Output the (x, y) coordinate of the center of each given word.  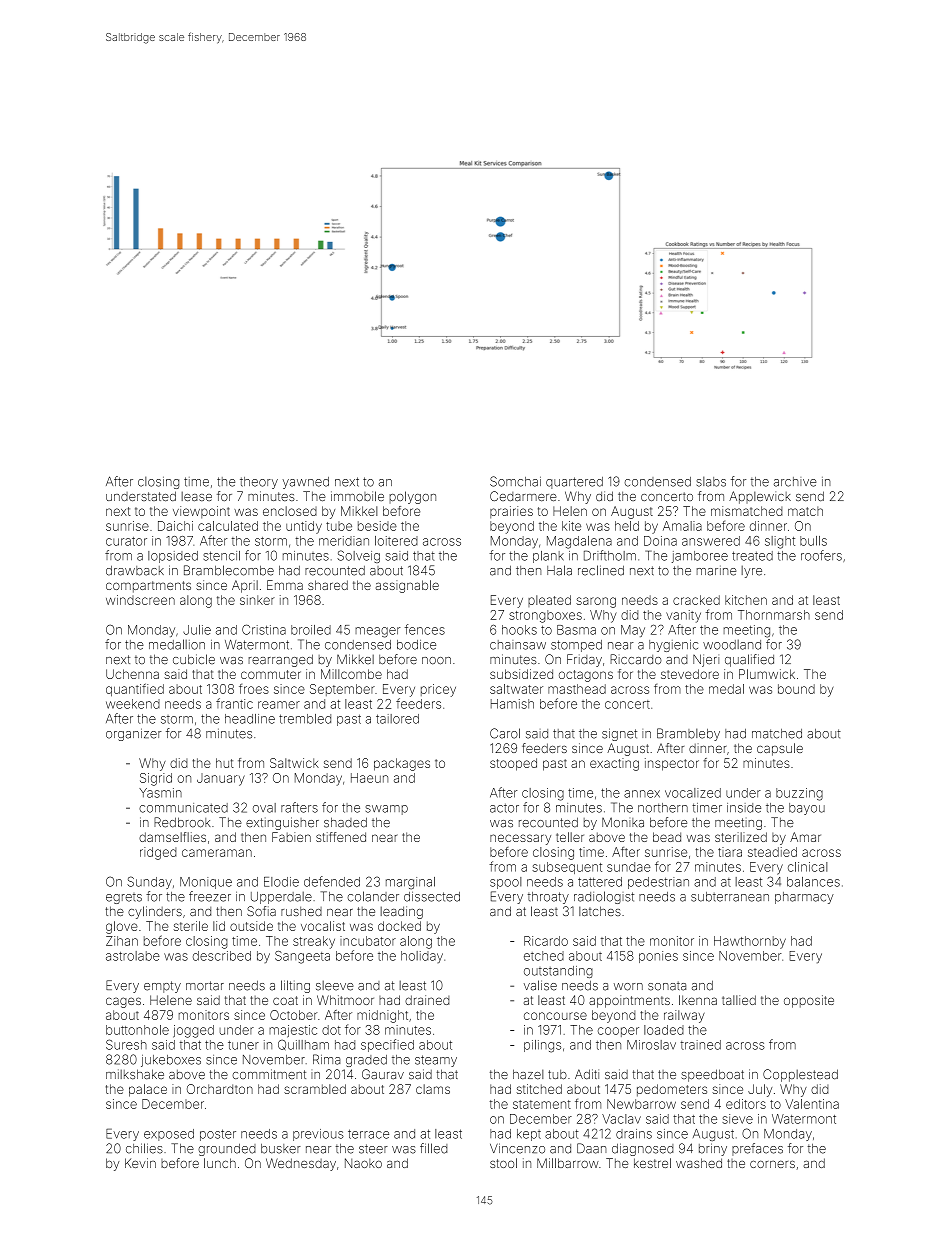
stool (503, 1163)
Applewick (760, 497)
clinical (808, 867)
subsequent (567, 868)
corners (772, 1164)
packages (402, 764)
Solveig (358, 556)
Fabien (291, 837)
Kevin (140, 1163)
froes (254, 689)
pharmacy (804, 898)
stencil (221, 556)
